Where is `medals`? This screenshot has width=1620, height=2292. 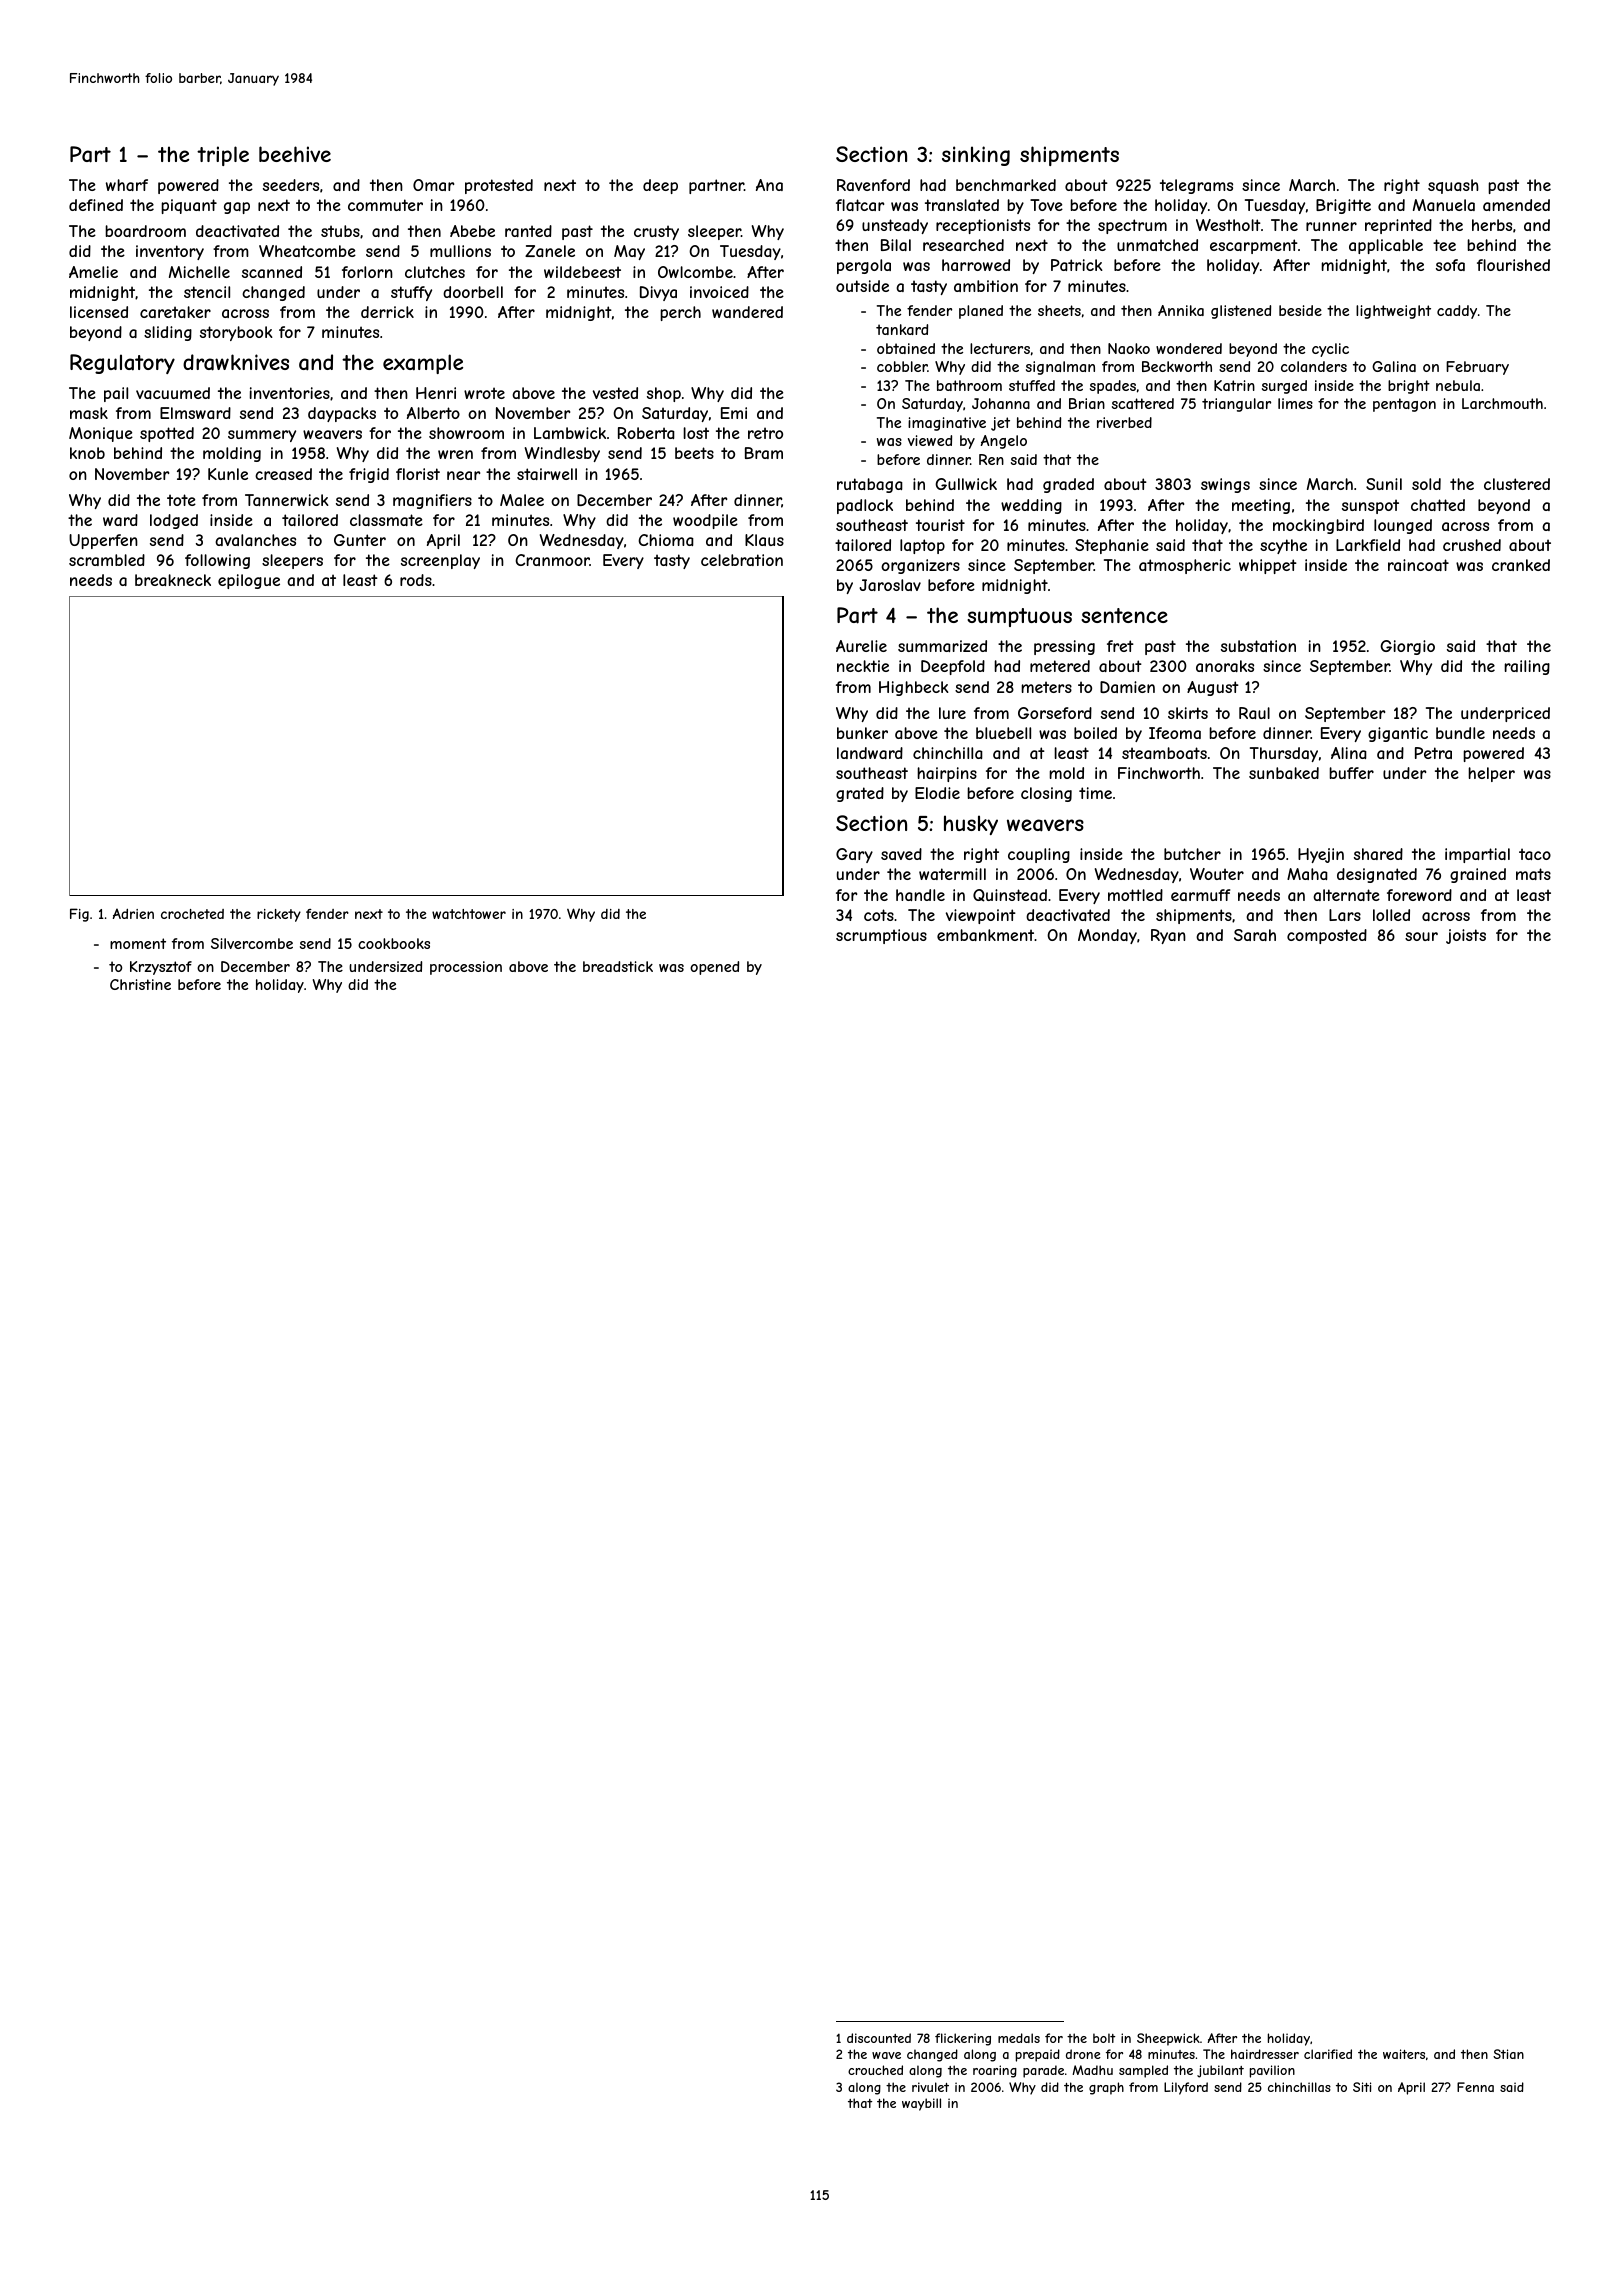 medals is located at coordinates (1019, 2038).
